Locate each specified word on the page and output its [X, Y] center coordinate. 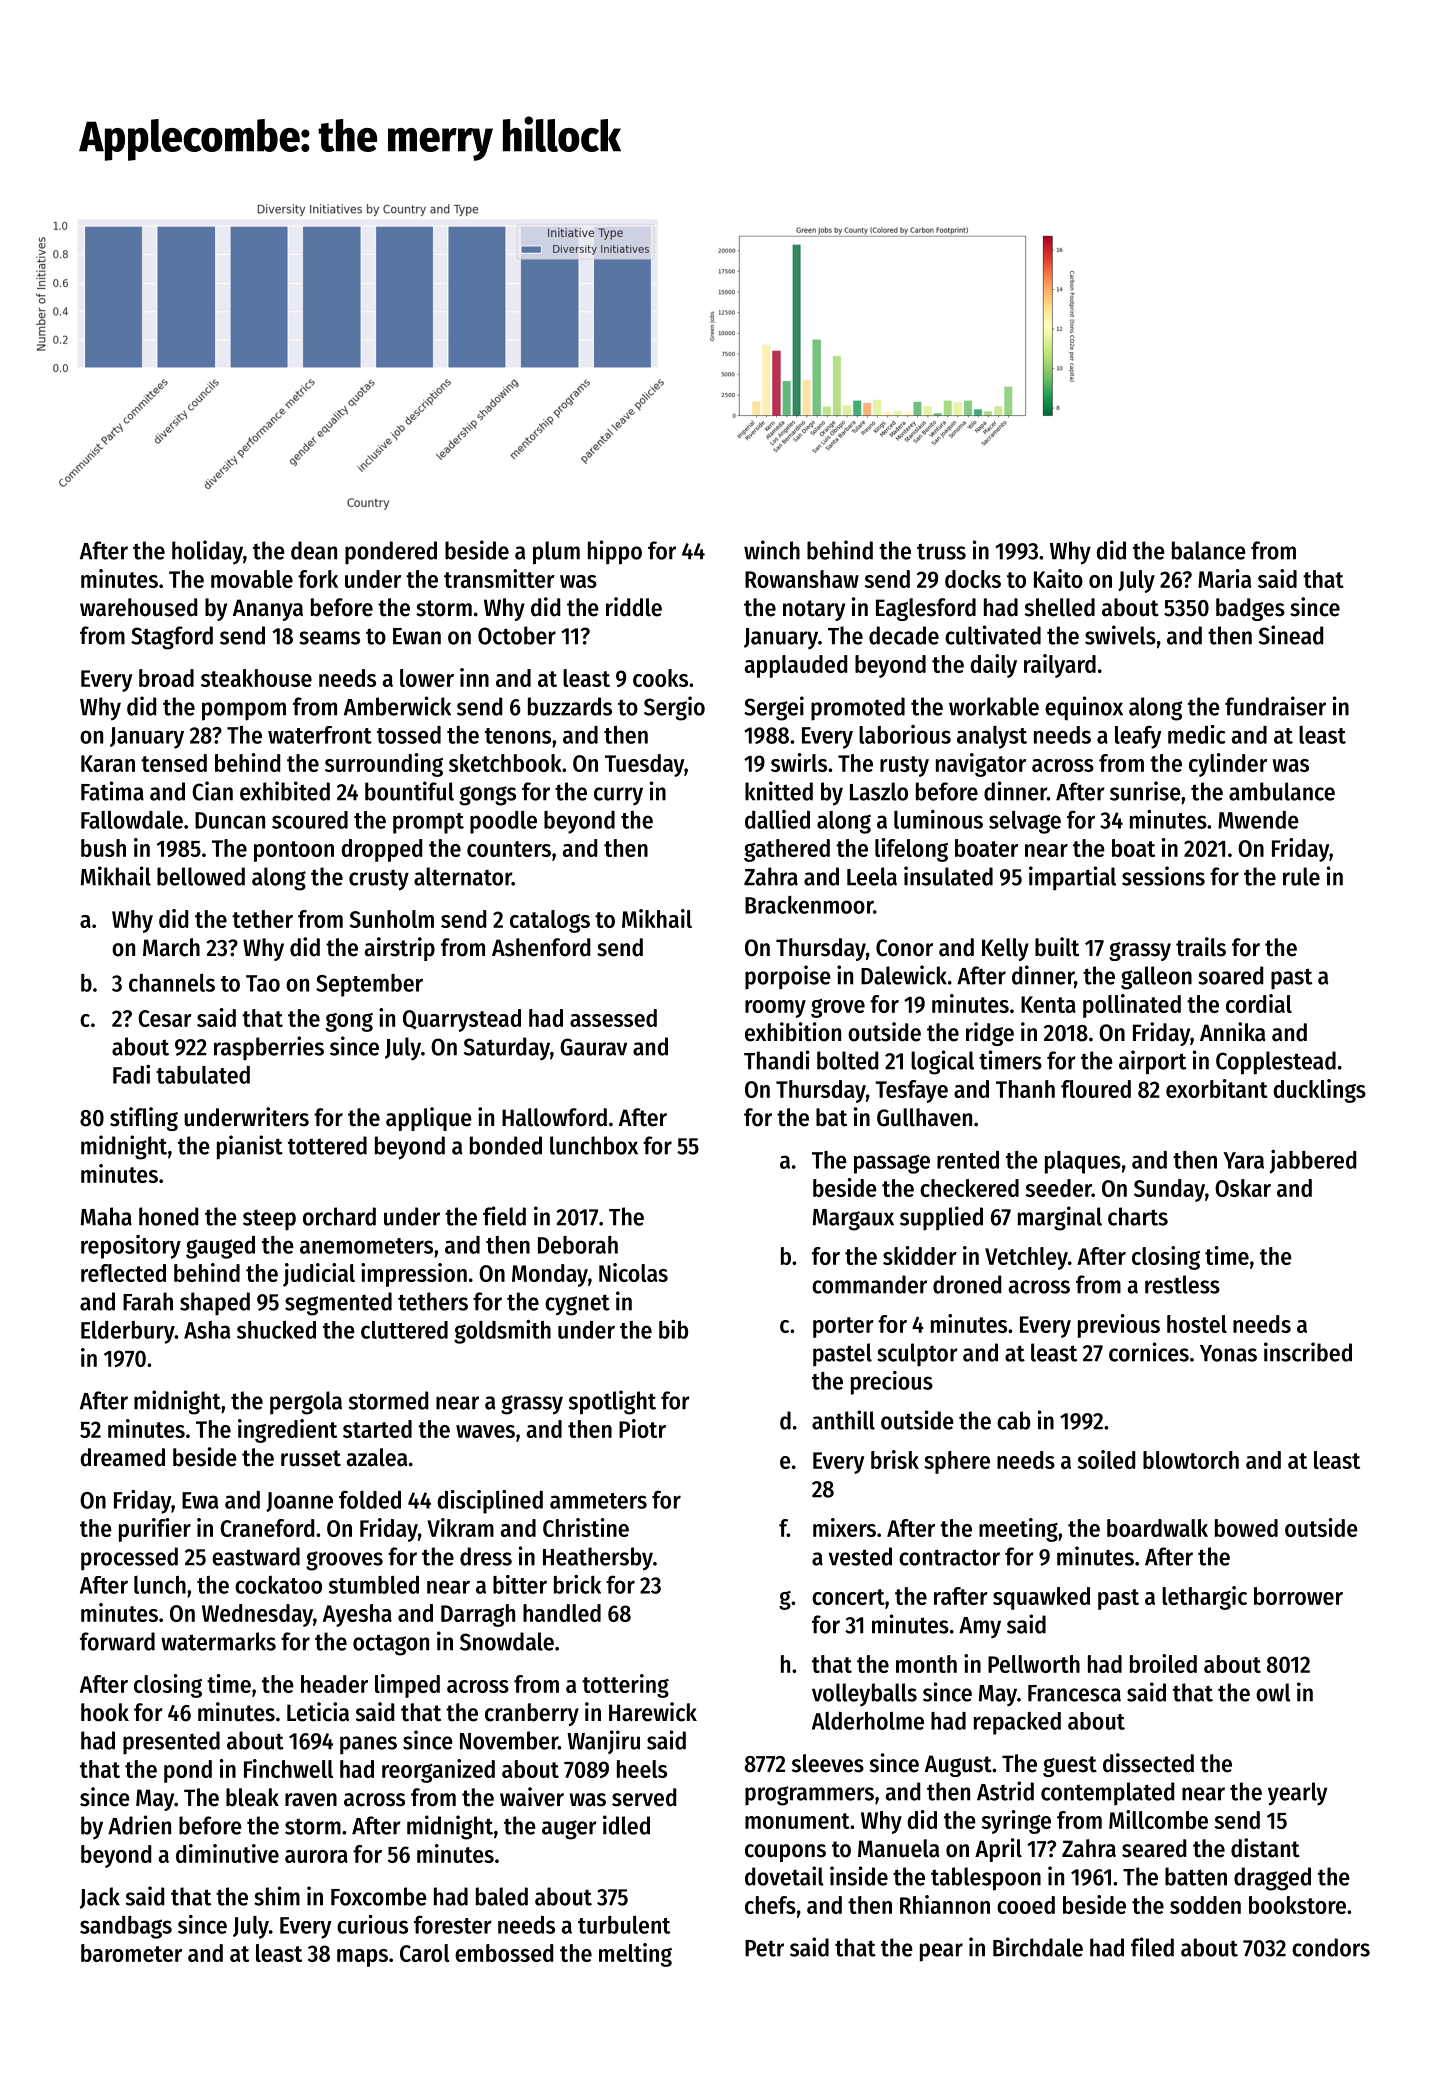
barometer [131, 1953]
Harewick [653, 1712]
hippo [615, 552]
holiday [207, 552]
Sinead [1291, 635]
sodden [1205, 1905]
